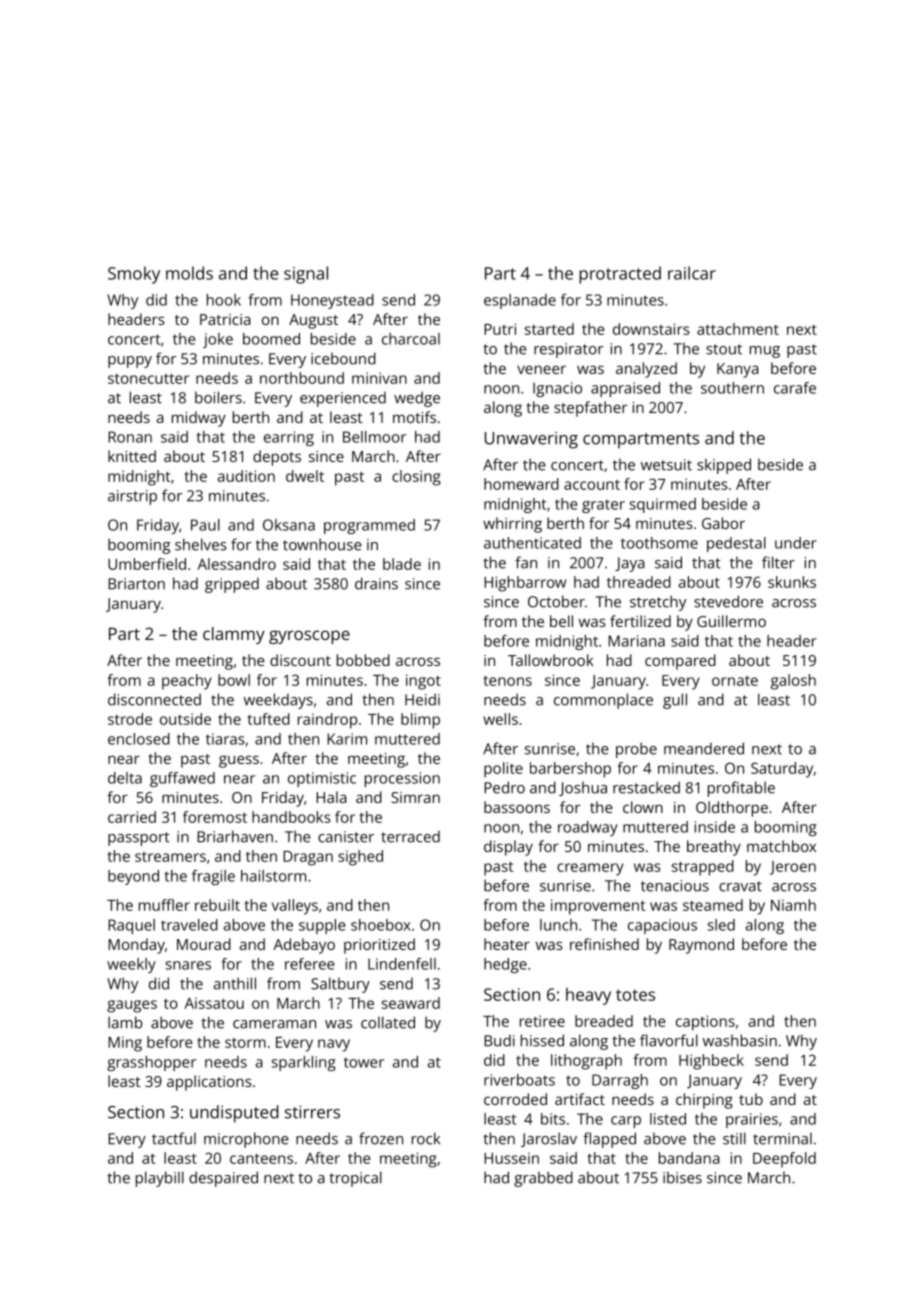 This screenshot has height=1314, width=924. Describe the element at coordinates (666, 465) in the screenshot. I see `wetsuit` at that location.
